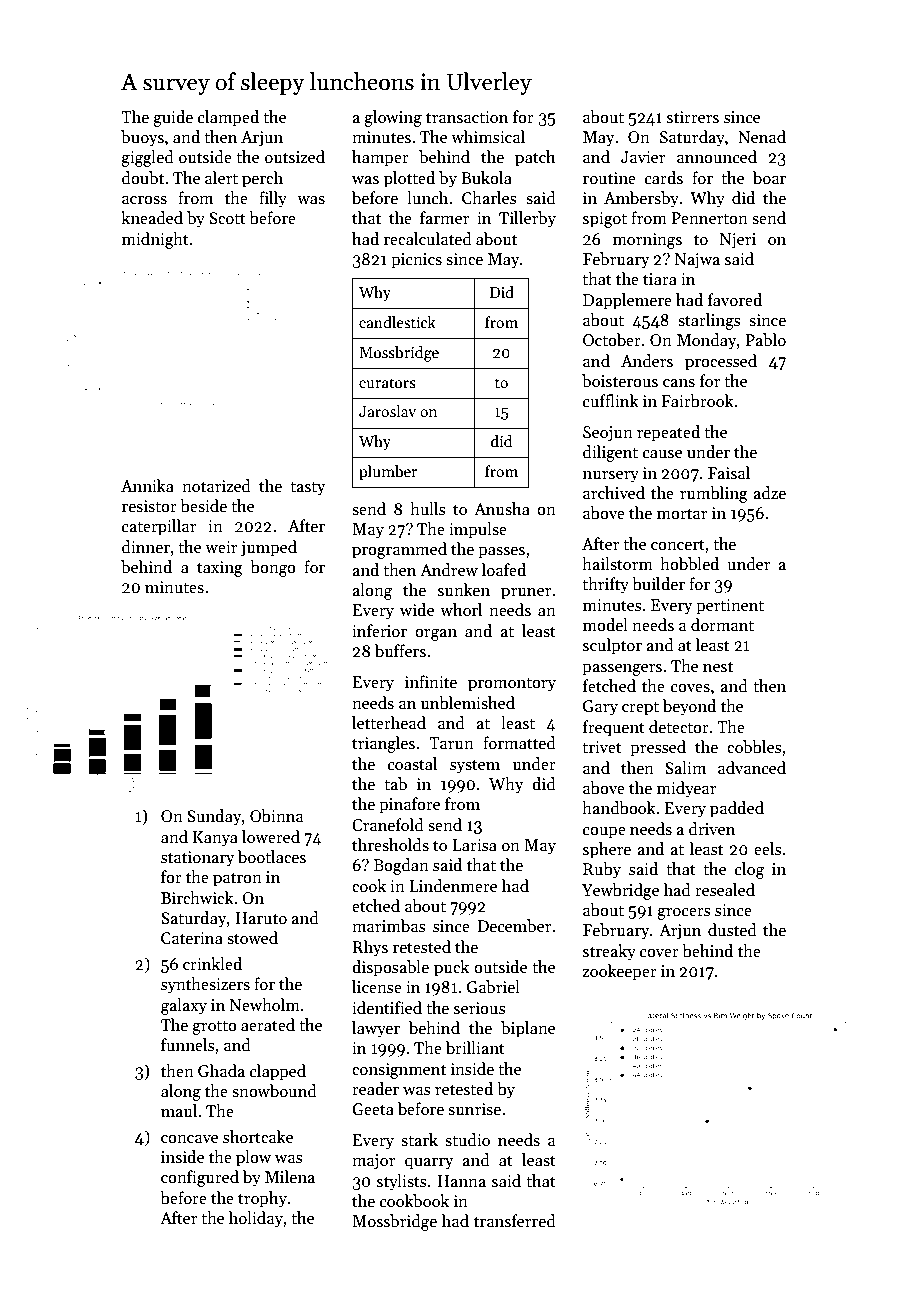  Describe the element at coordinates (698, 401) in the screenshot. I see `Fairbrook` at that location.
